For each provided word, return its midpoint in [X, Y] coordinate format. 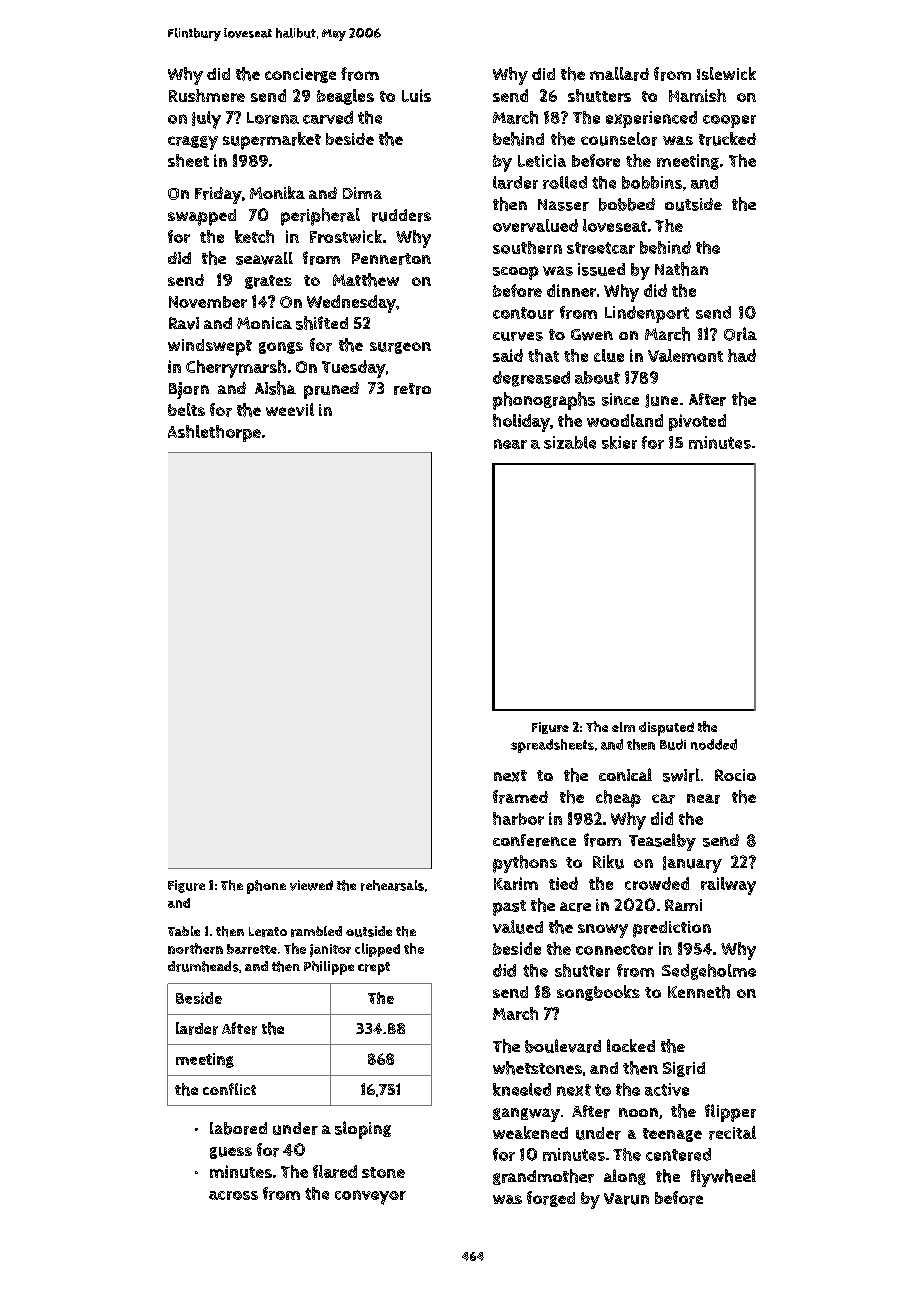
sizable [570, 442]
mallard [619, 74]
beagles [345, 97]
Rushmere [207, 95]
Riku [608, 862]
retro [412, 389]
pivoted [697, 422]
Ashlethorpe [214, 433]
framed [520, 797]
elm [623, 727]
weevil [290, 409]
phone [266, 887]
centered [678, 1154]
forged [551, 1199]
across [233, 1195]
